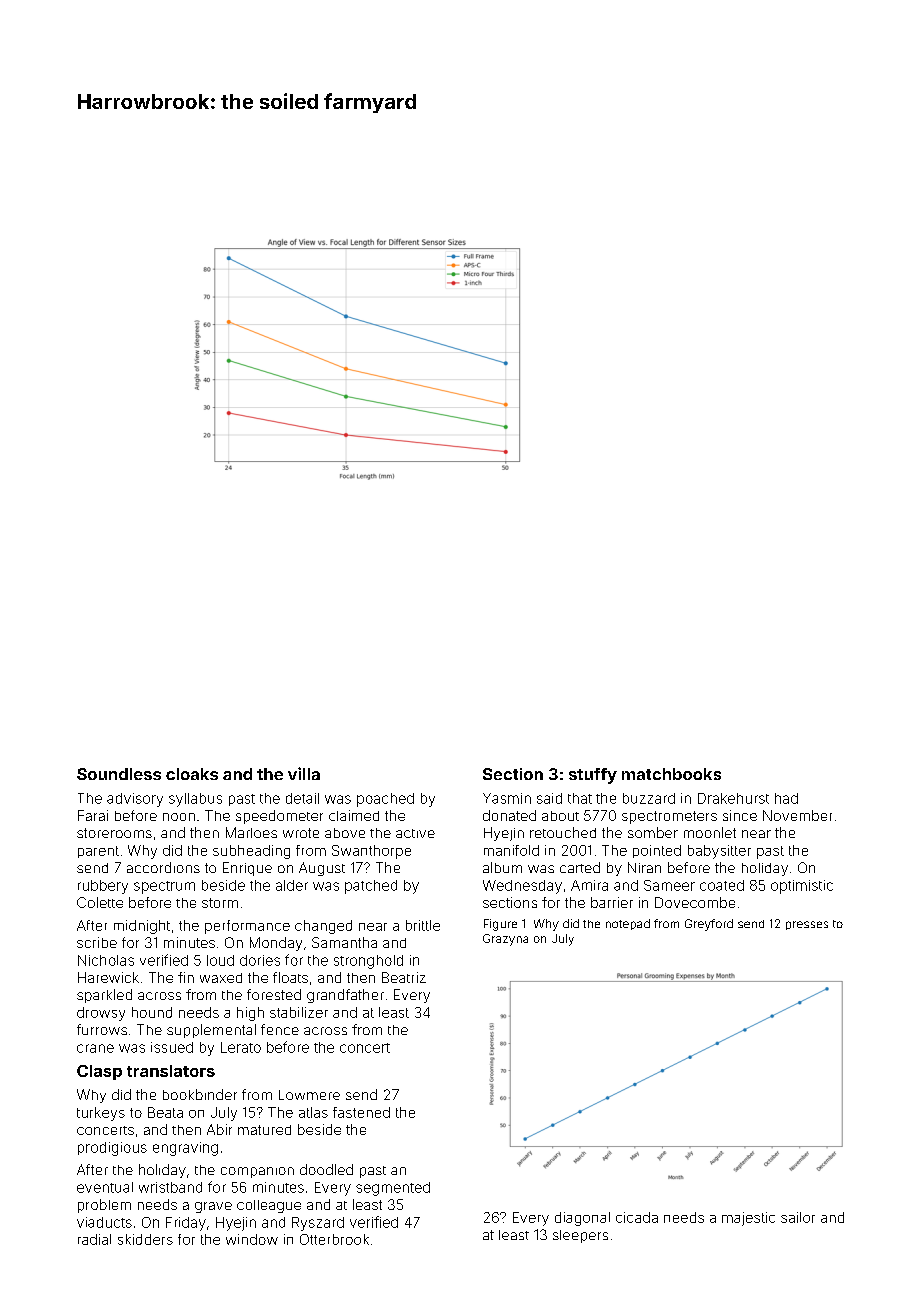  Describe the element at coordinates (502, 867) in the document. I see `album` at that location.
